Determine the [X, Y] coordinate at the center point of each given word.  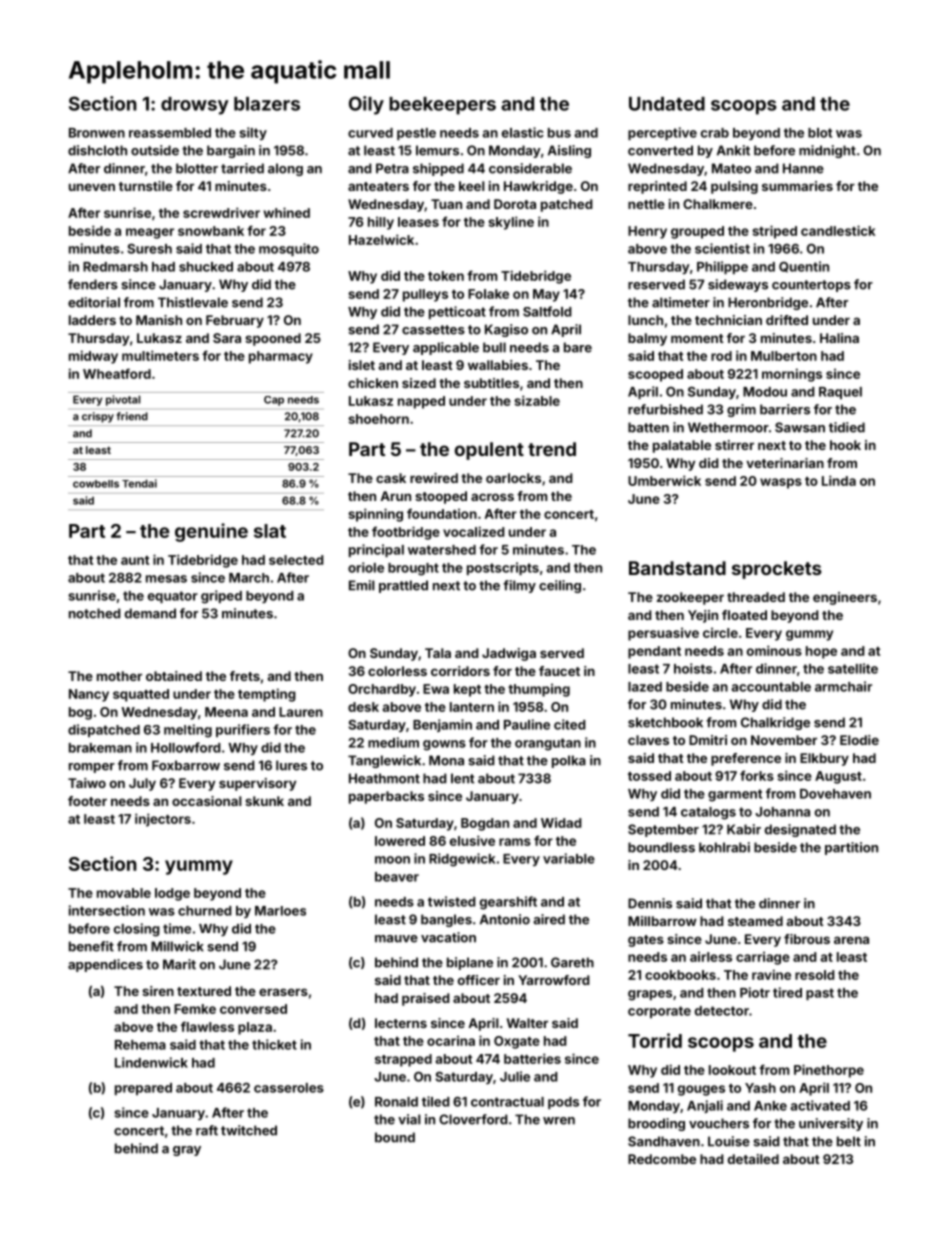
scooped [655, 375]
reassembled [170, 133]
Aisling [569, 151]
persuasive [663, 634]
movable [124, 893]
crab [715, 133]
